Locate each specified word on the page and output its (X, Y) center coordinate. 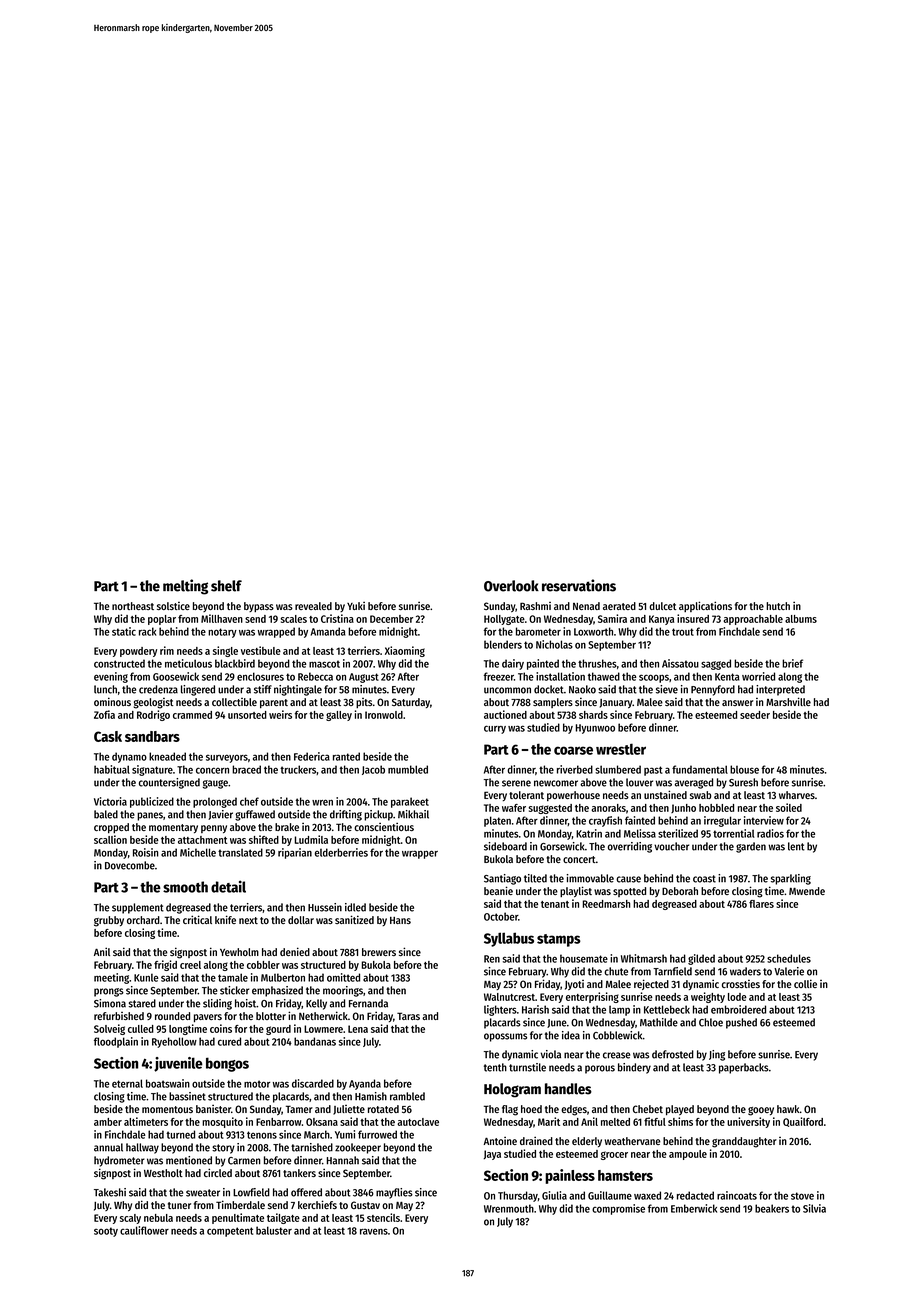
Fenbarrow (279, 1122)
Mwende (807, 891)
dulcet (663, 606)
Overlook (511, 586)
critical (197, 919)
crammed (192, 715)
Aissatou (680, 663)
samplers (553, 703)
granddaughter (744, 1142)
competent (230, 1232)
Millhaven (222, 618)
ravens (374, 1231)
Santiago (502, 879)
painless (570, 1176)
